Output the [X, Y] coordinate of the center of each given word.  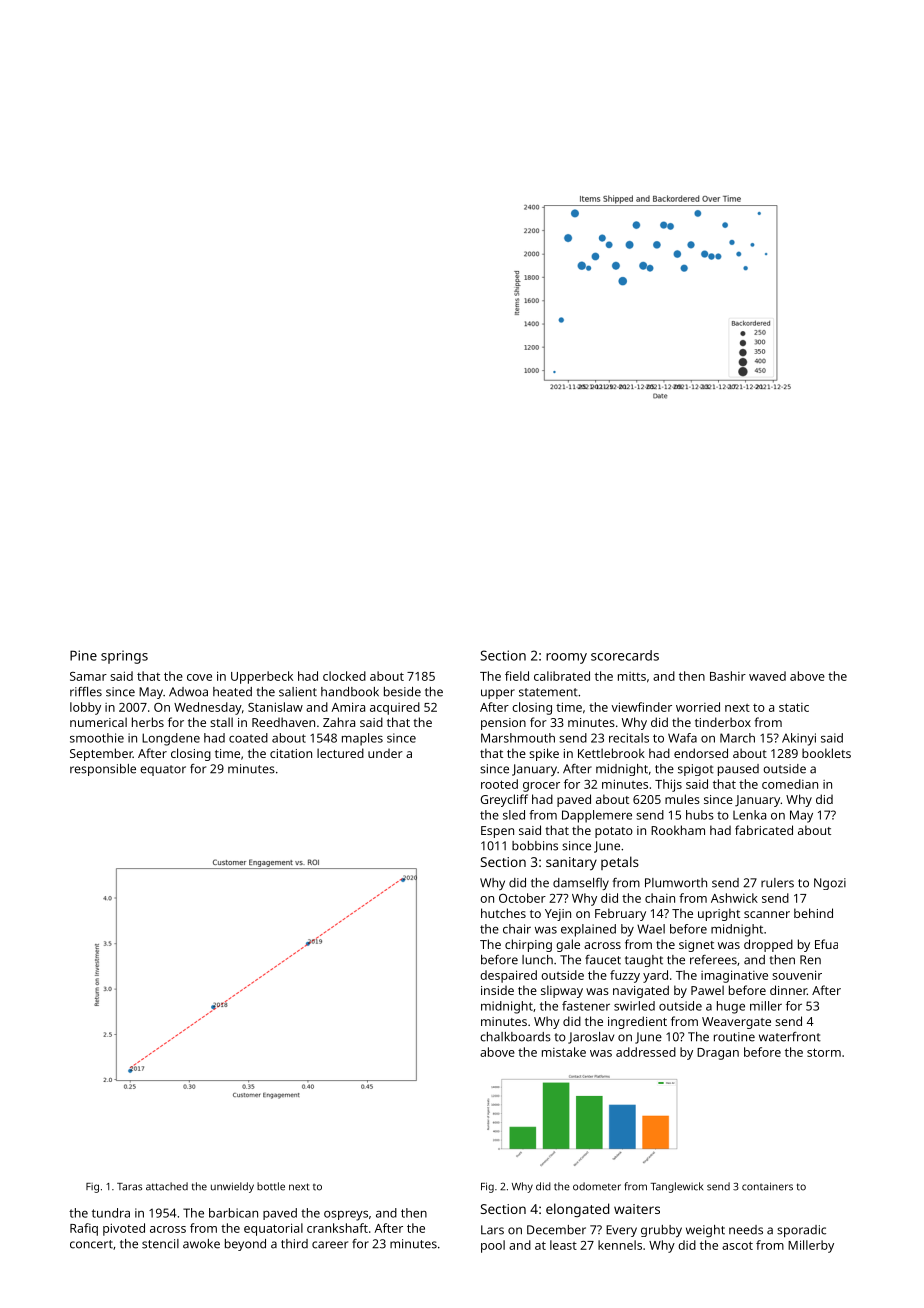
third [294, 1244]
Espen [497, 832]
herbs [148, 722]
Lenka [749, 815]
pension [503, 724]
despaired [508, 976]
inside [497, 990]
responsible [103, 770]
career [330, 1245]
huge [731, 1007]
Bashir [728, 676]
